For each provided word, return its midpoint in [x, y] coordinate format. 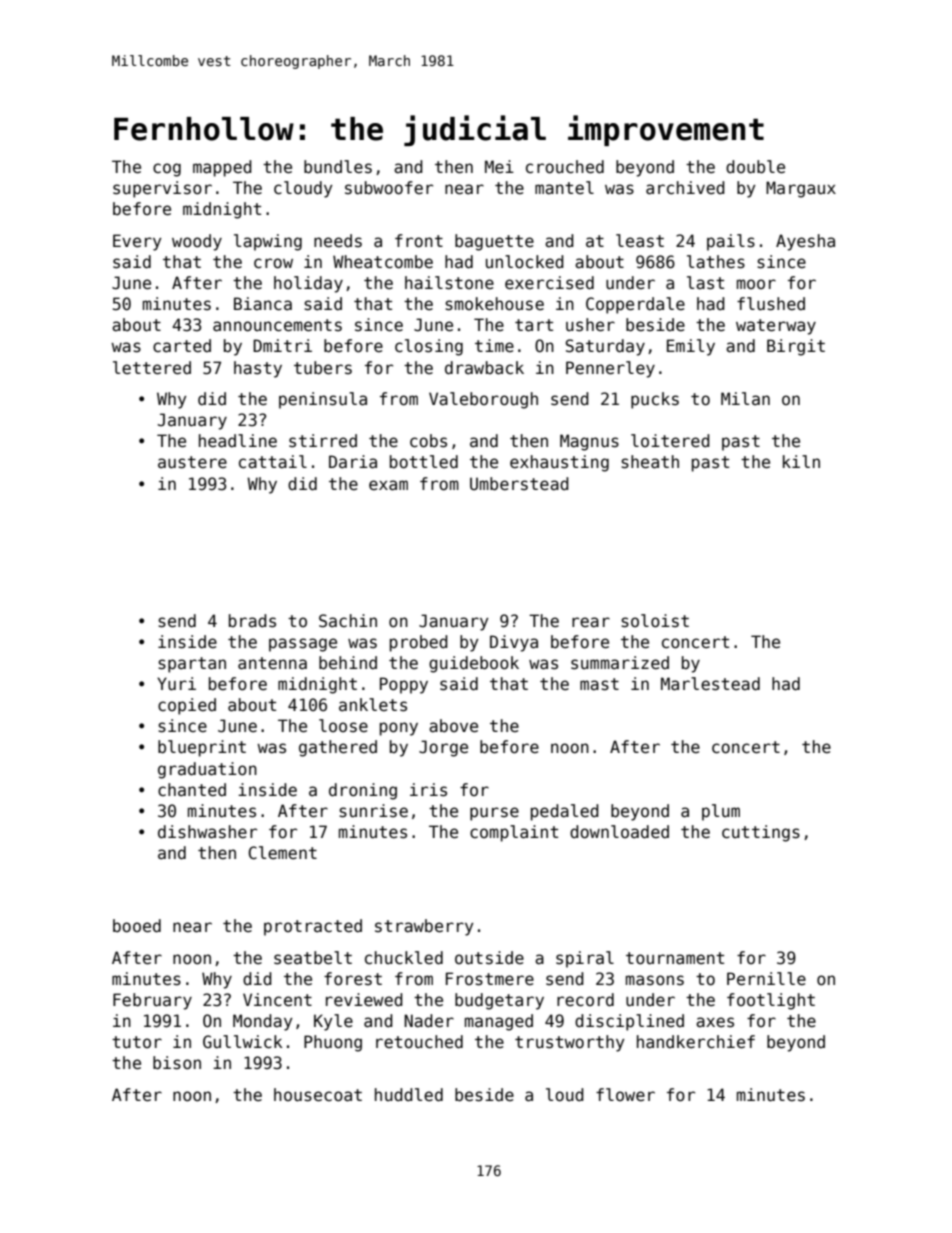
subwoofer [389, 188]
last [705, 283]
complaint [514, 833]
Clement [282, 853]
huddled [409, 1095]
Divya [514, 643]
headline [238, 441]
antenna [272, 663]
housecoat [318, 1095]
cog [167, 170]
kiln [801, 461]
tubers [323, 368]
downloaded [619, 832]
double [755, 167]
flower [625, 1095]
